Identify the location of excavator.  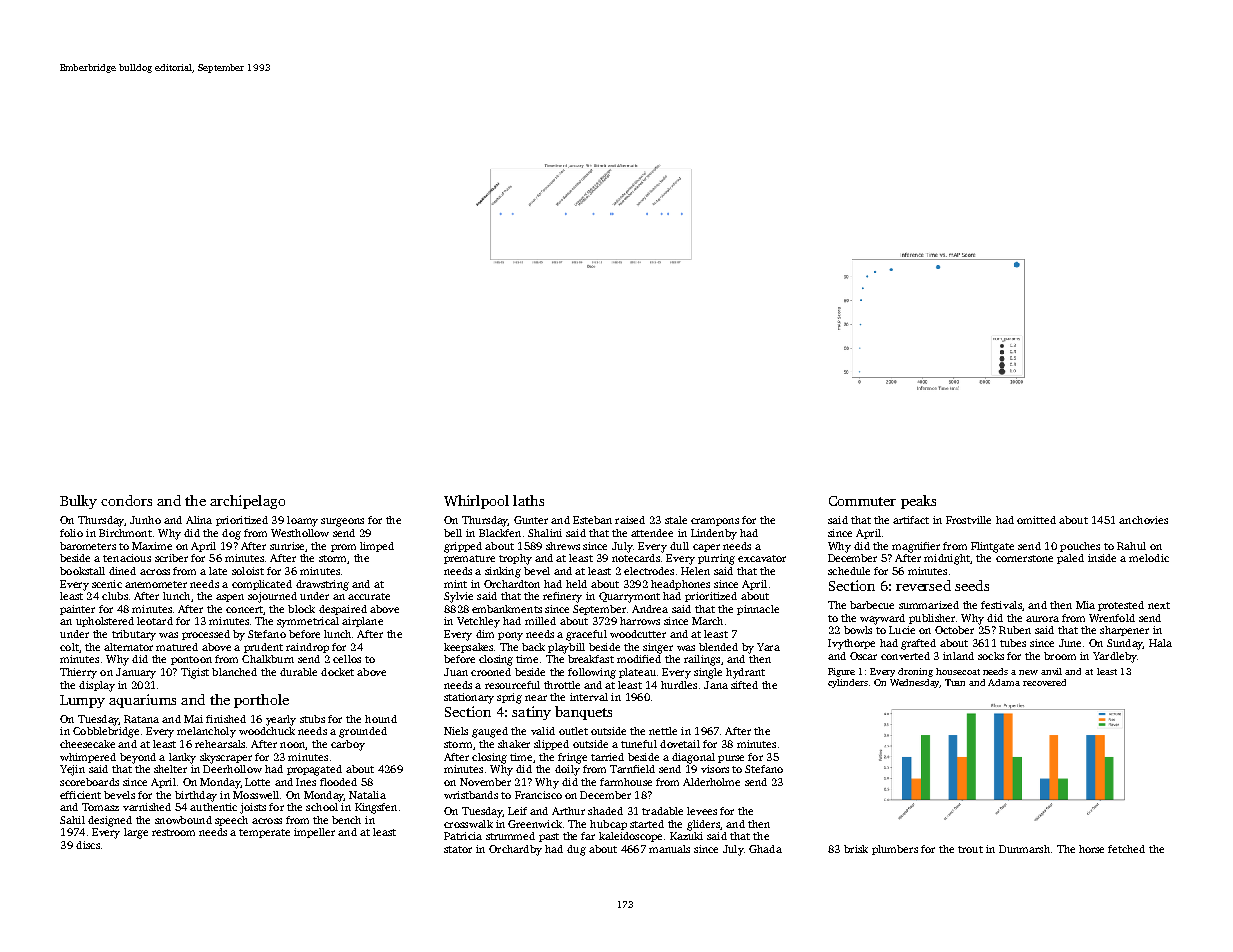
(762, 558).
